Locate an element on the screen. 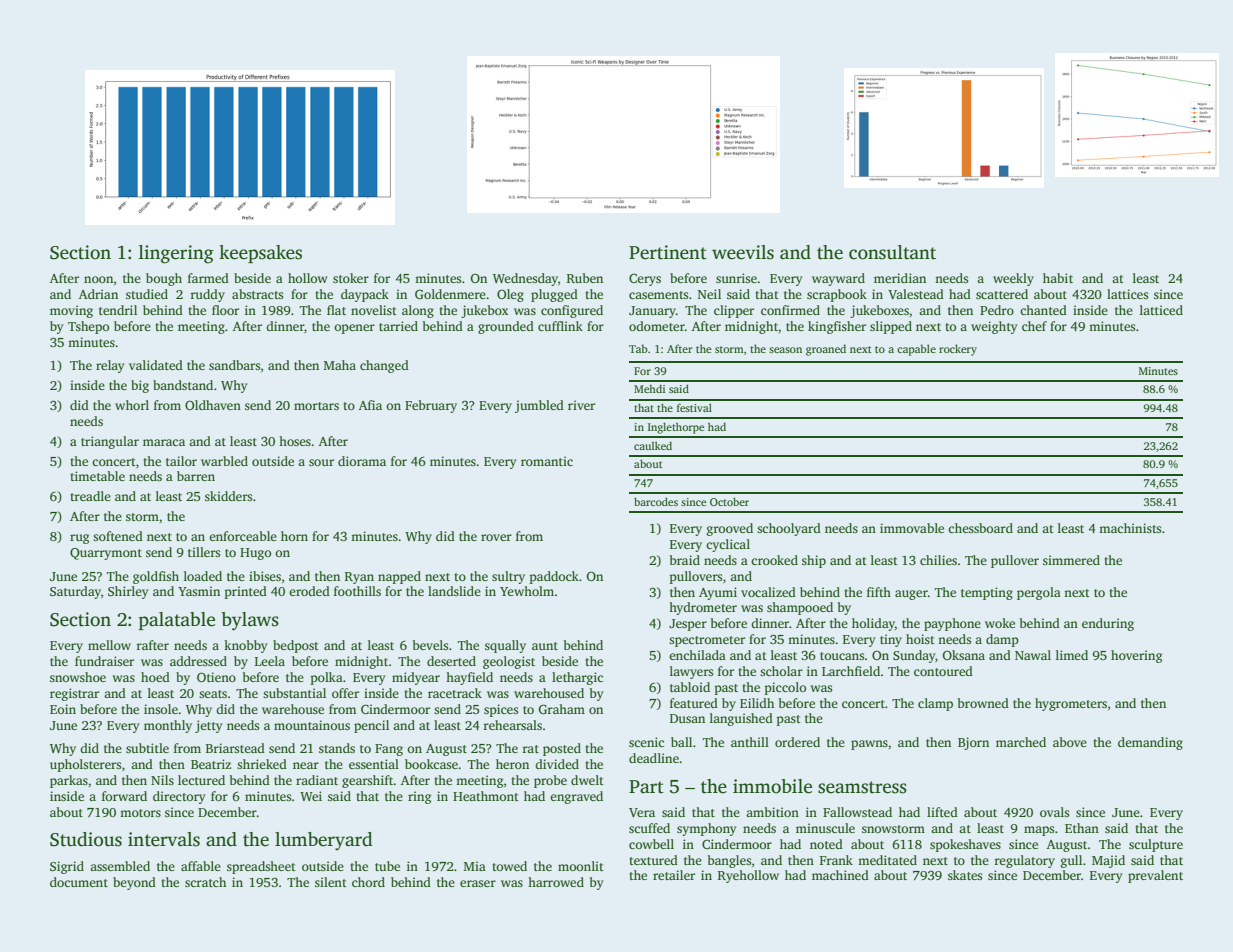  lumberyard is located at coordinates (324, 841).
